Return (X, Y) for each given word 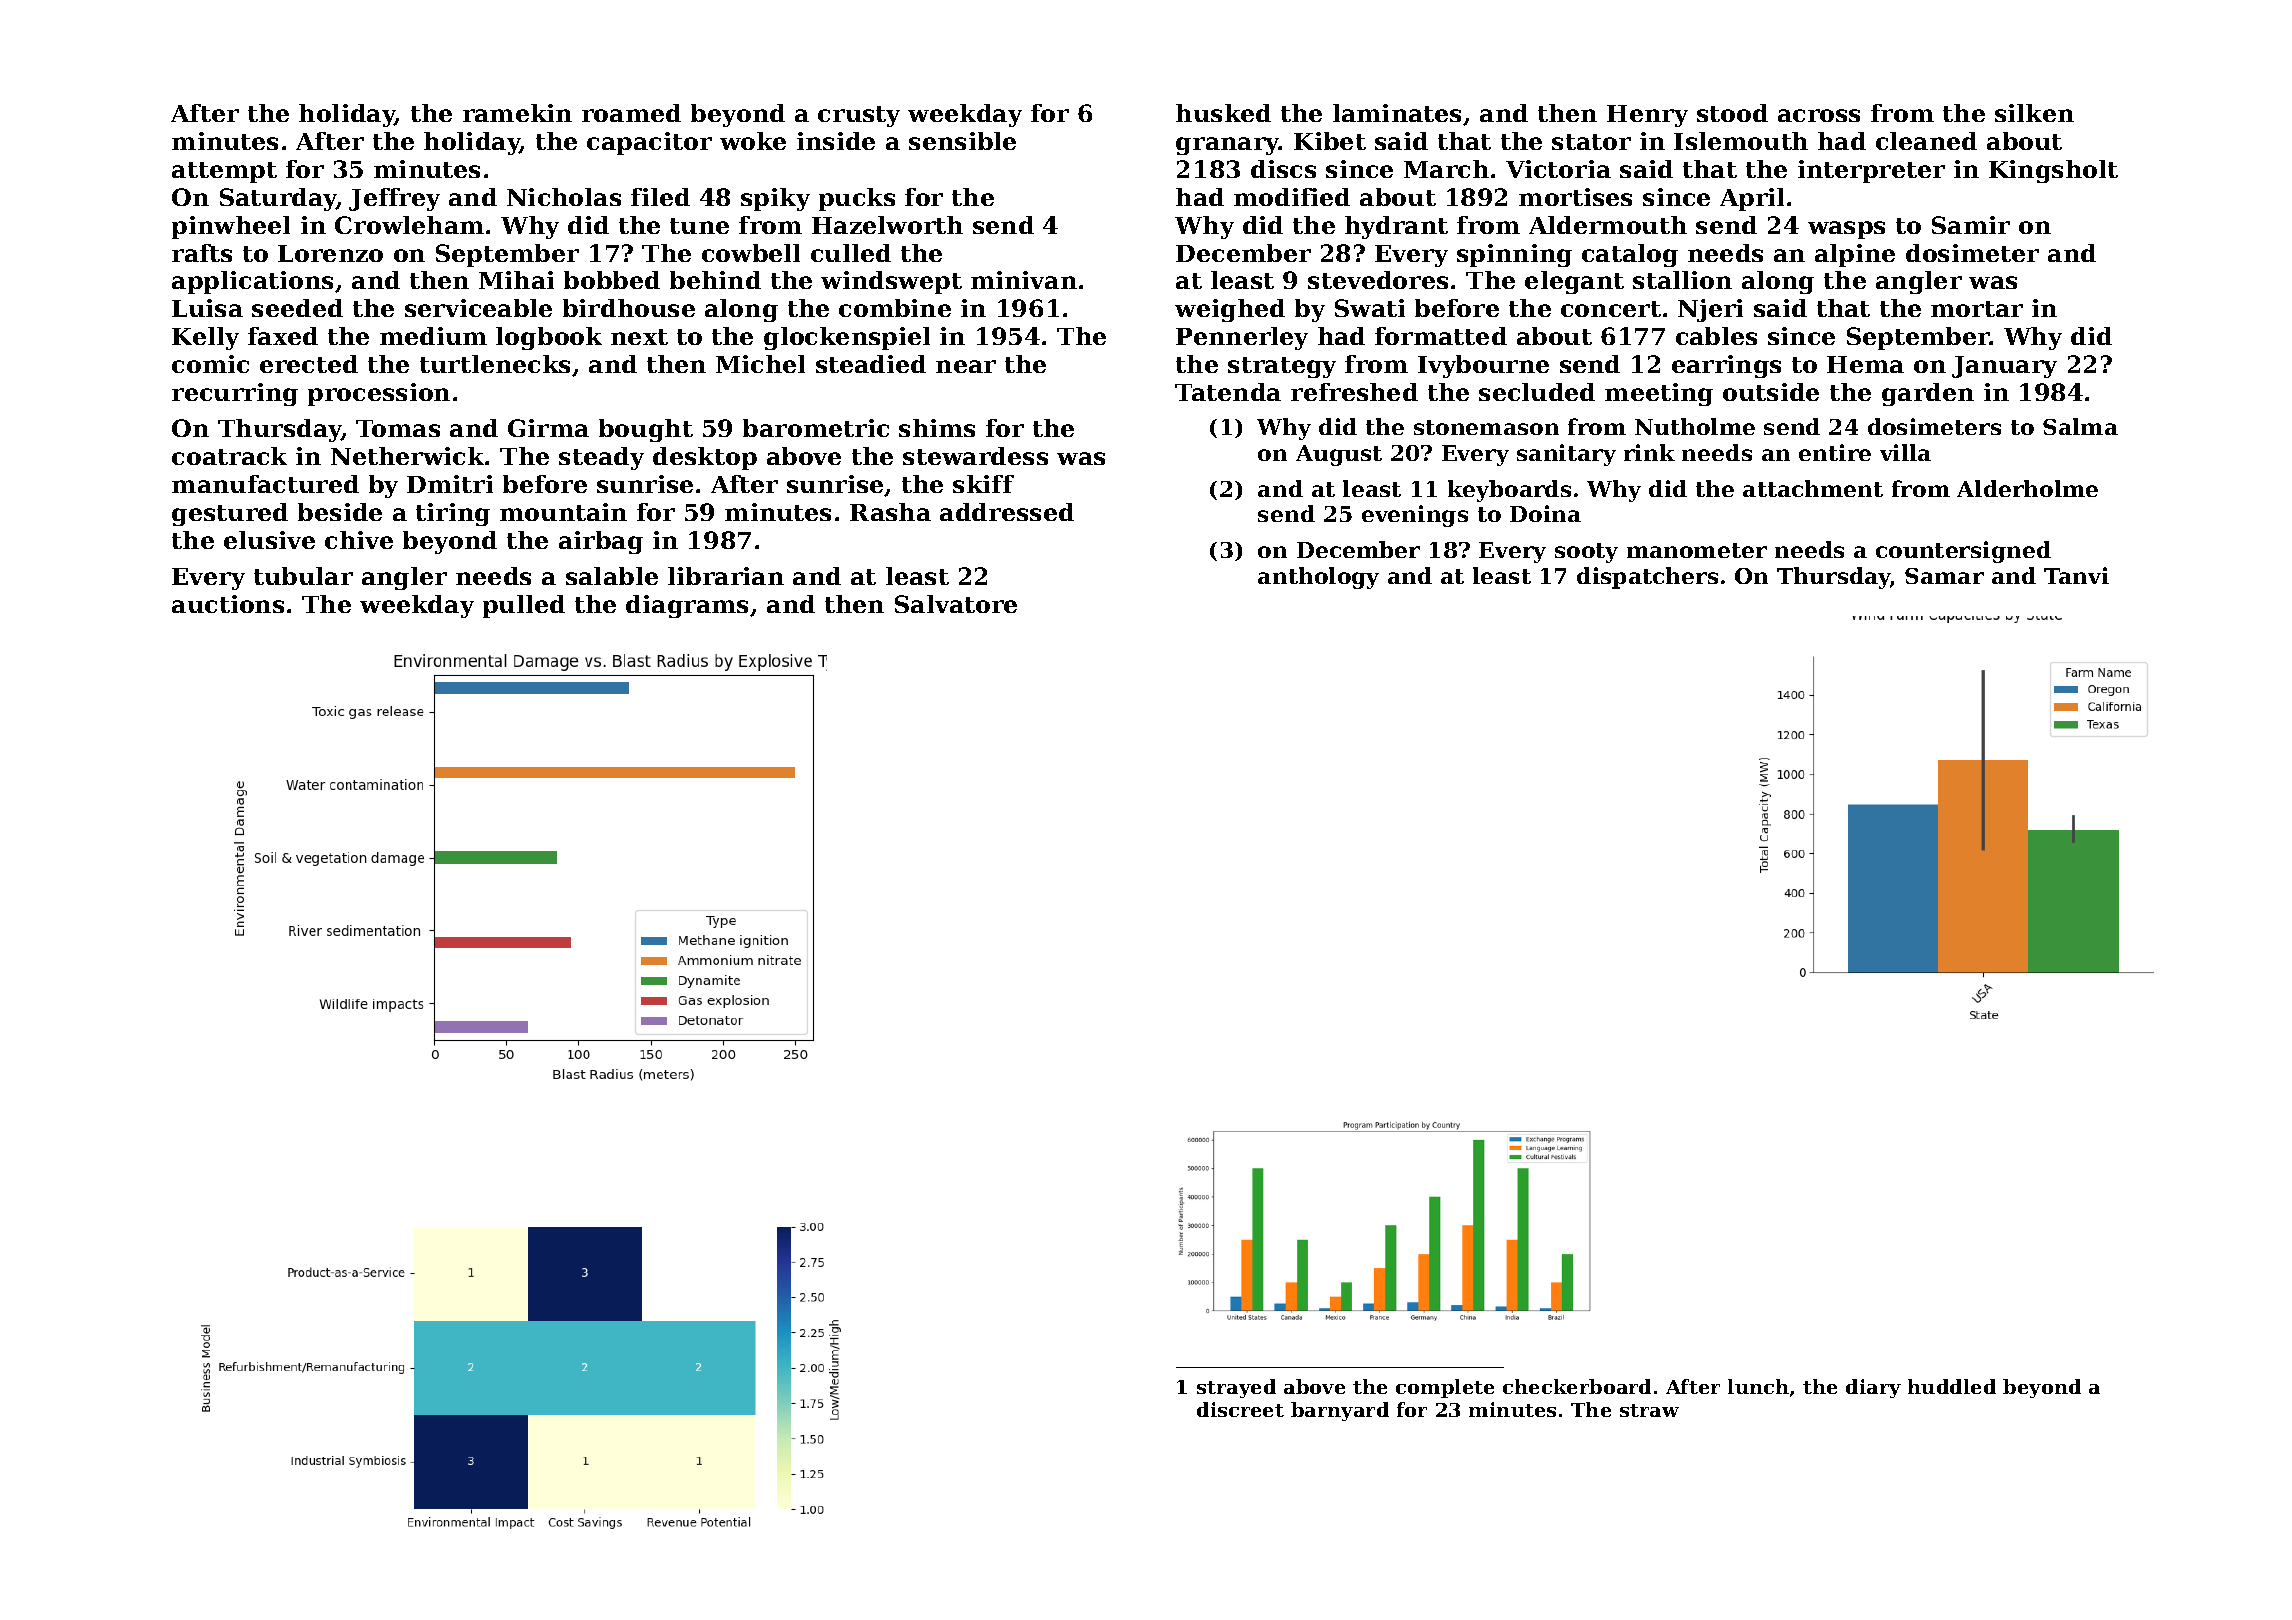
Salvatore (956, 604)
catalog (1630, 255)
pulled (524, 606)
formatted (1441, 336)
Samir (1971, 225)
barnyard (1340, 1411)
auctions (228, 604)
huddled (1952, 1386)
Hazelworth (887, 225)
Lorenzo (330, 253)
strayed (1236, 1388)
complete (1445, 1388)
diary (1873, 1388)
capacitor (649, 143)
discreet (1240, 1409)
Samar (1944, 576)
